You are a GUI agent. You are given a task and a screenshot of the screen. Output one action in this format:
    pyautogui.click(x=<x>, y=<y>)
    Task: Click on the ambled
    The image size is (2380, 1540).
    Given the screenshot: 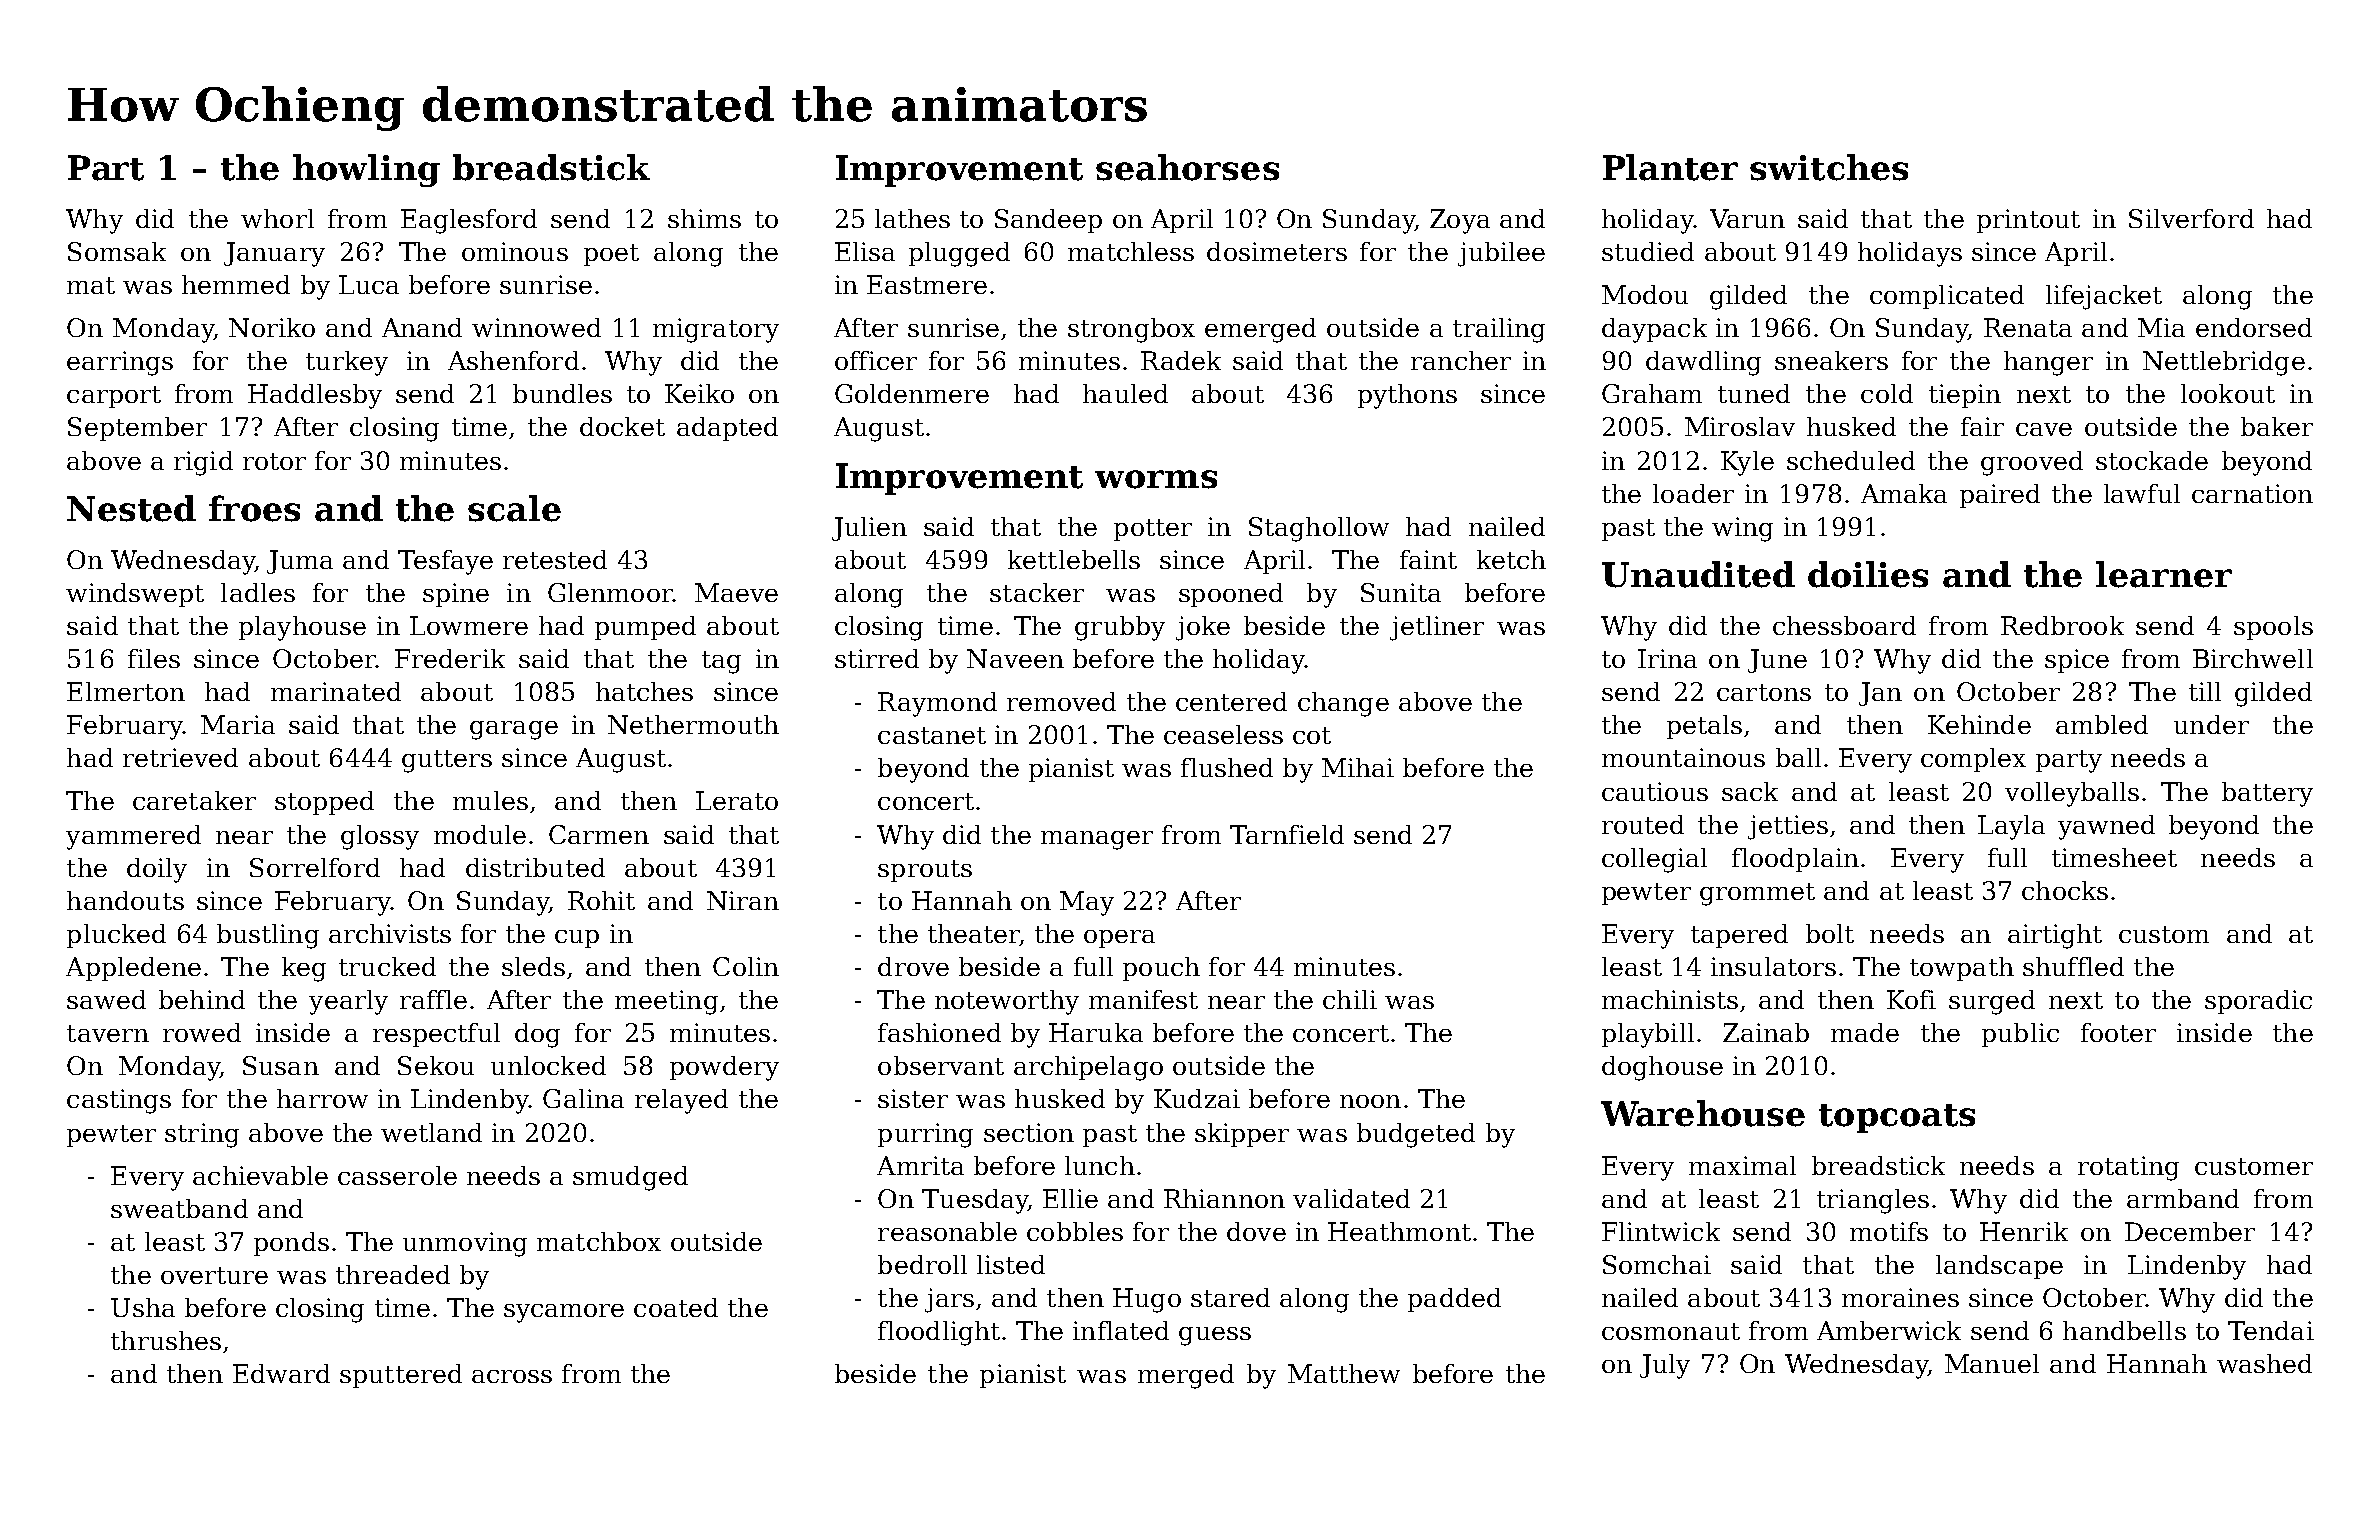 What is the action you would take?
    pyautogui.click(x=2102, y=724)
